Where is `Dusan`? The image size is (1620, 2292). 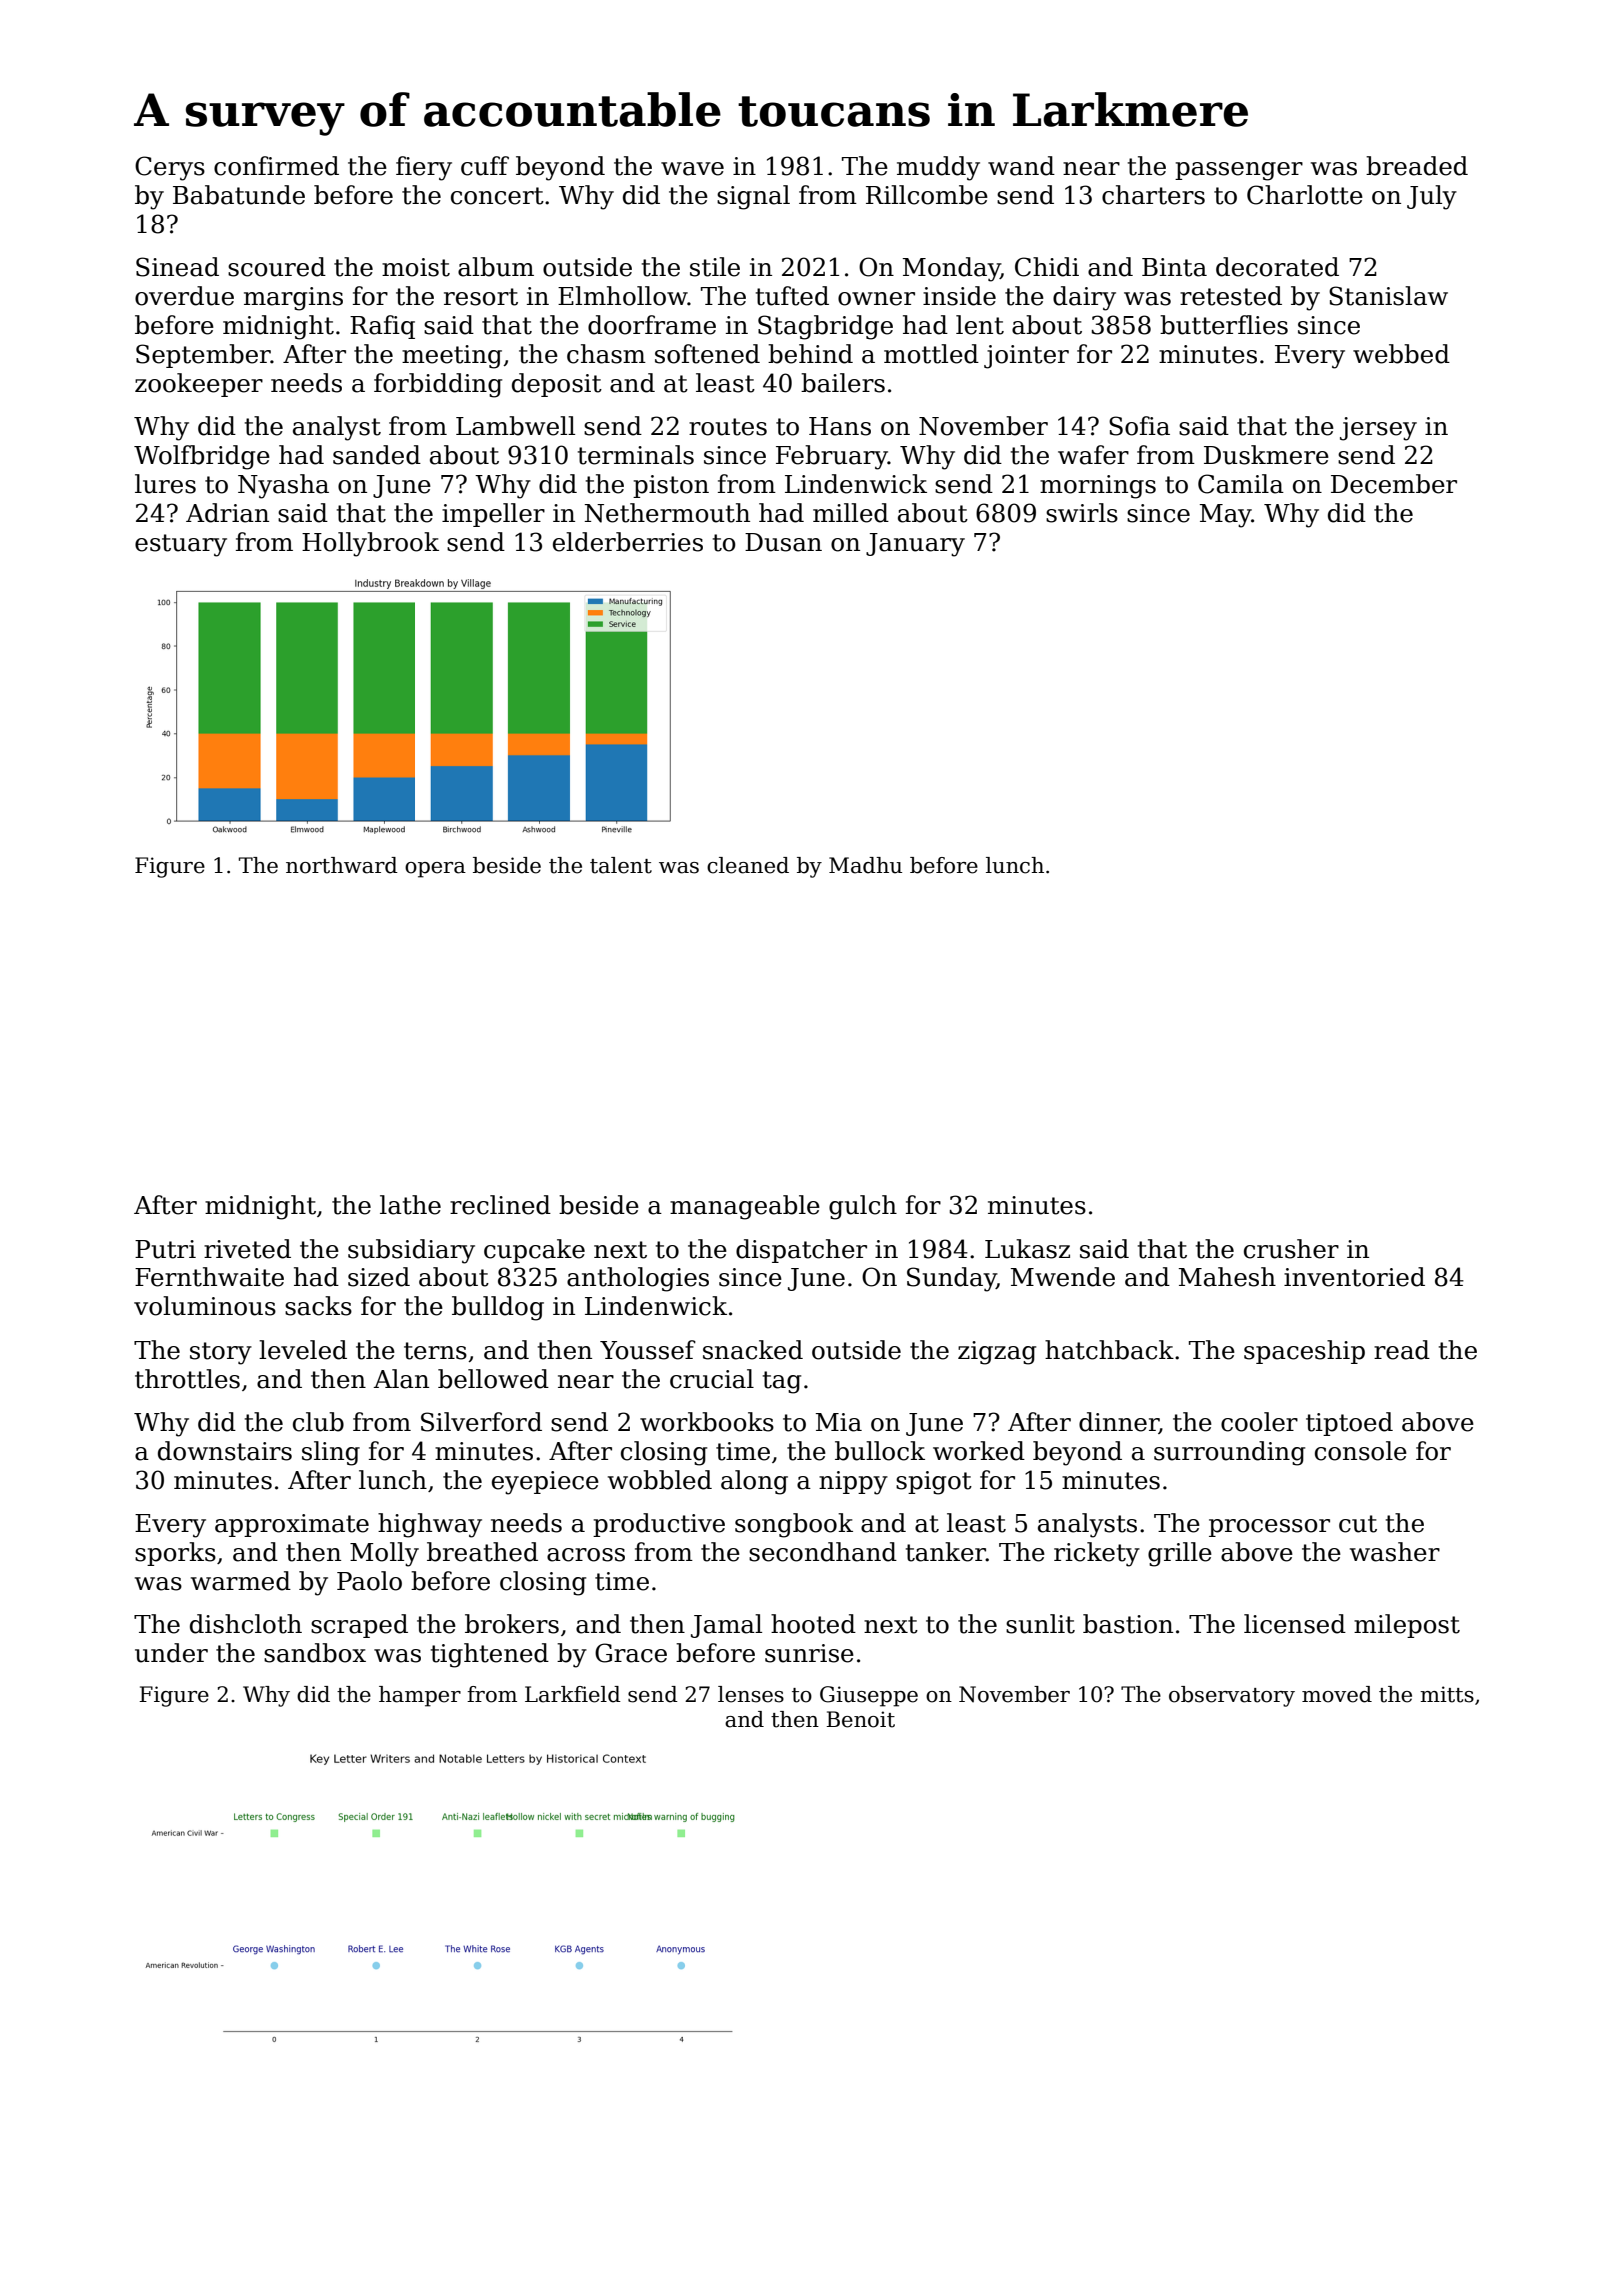 Dusan is located at coordinates (783, 542).
